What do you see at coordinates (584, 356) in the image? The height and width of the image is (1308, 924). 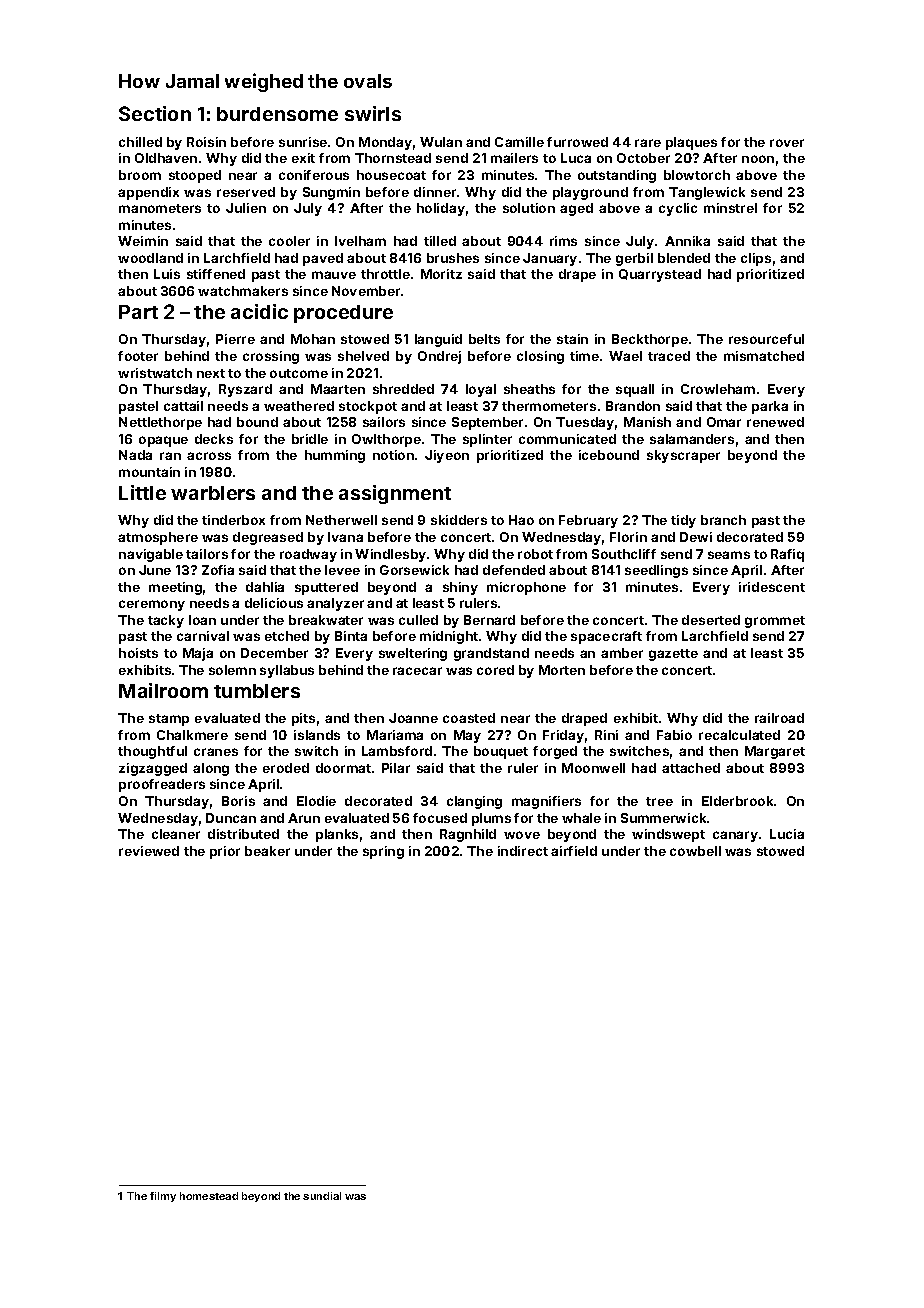 I see `time` at bounding box center [584, 356].
